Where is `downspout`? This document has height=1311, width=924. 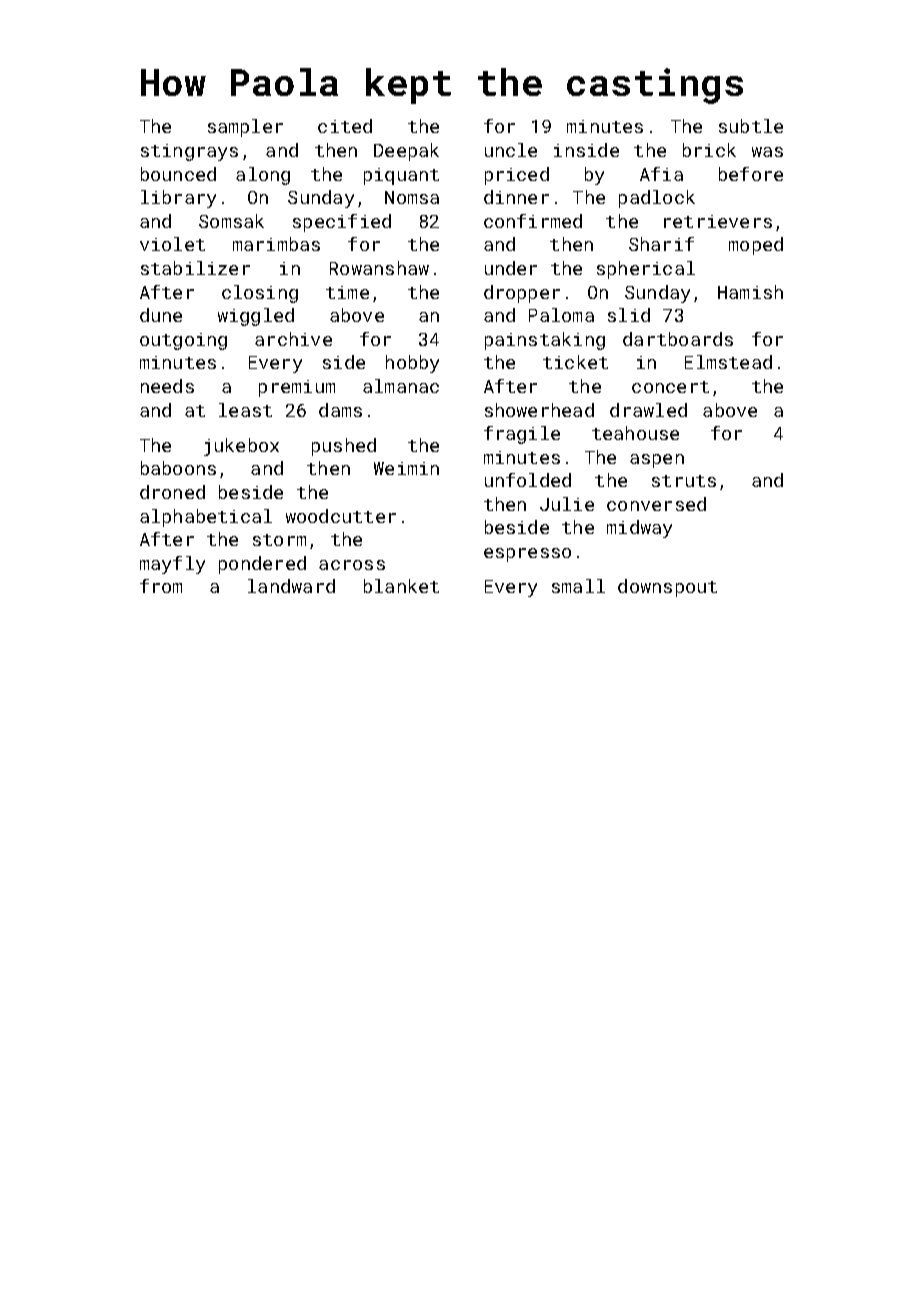 downspout is located at coordinates (667, 588).
